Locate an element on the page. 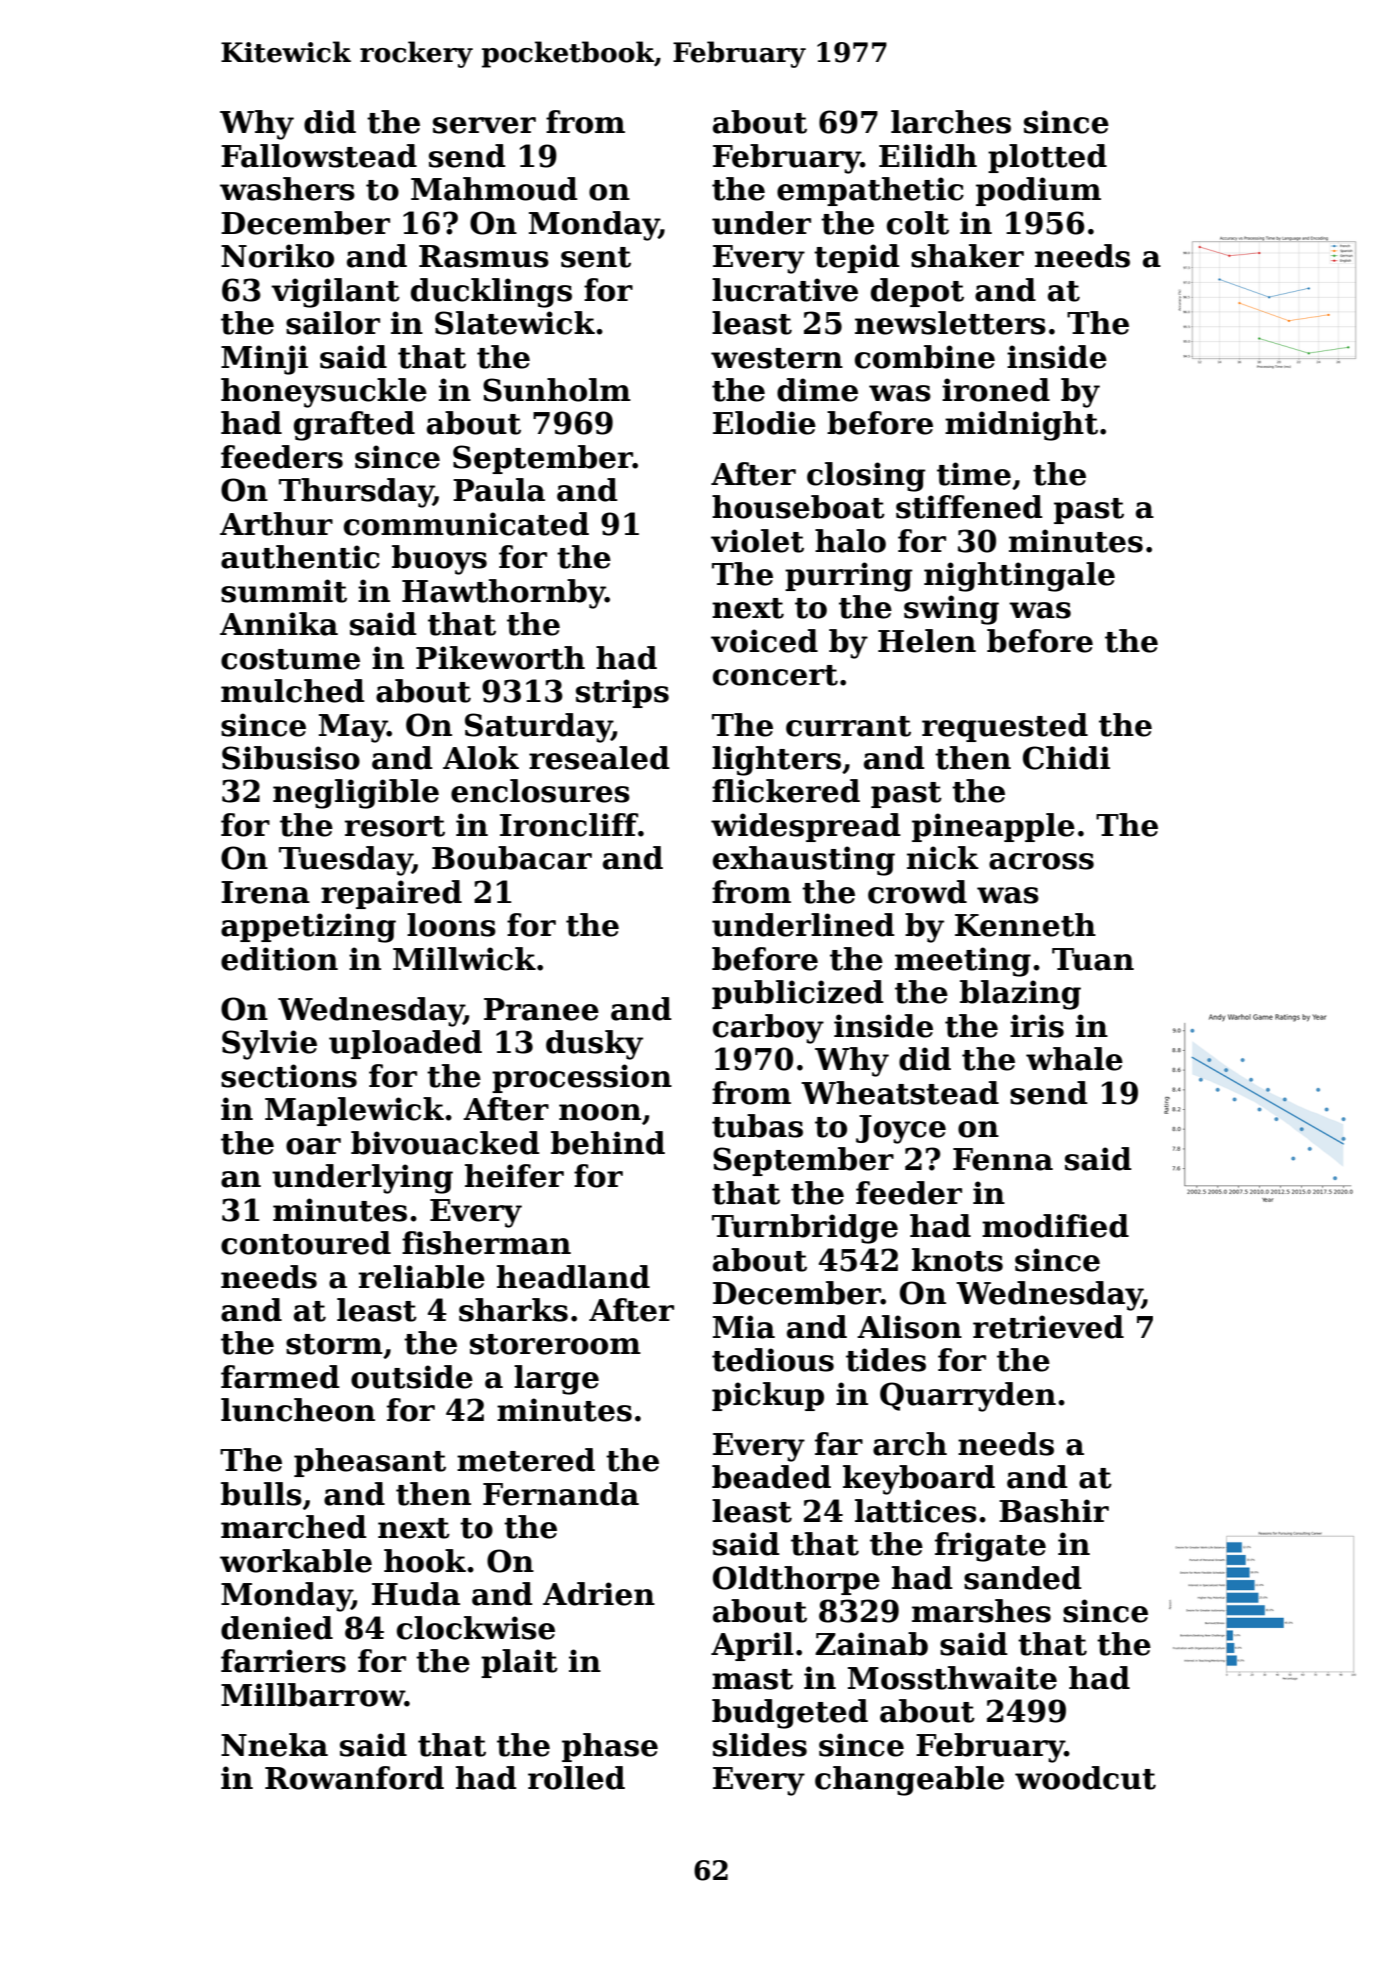 Image resolution: width=1386 pixels, height=1969 pixels. server is located at coordinates (484, 125).
